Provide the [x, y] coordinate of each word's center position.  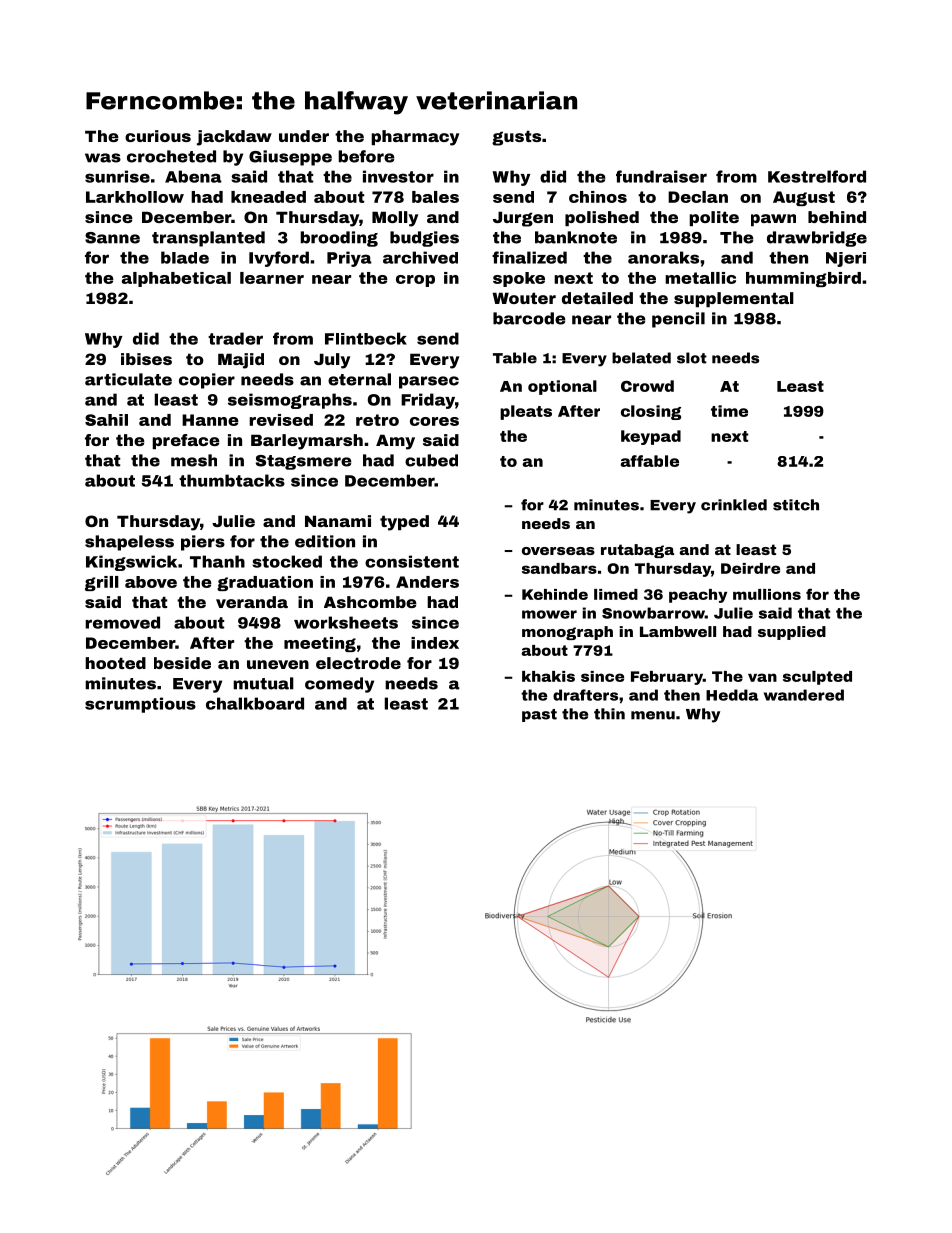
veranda [252, 602]
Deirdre [750, 568]
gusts [516, 138]
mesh [194, 460]
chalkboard [255, 703]
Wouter [524, 298]
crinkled [734, 505]
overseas [558, 551]
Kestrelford [817, 176]
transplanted [208, 239]
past [539, 715]
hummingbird [803, 279]
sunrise [117, 176]
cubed [431, 460]
